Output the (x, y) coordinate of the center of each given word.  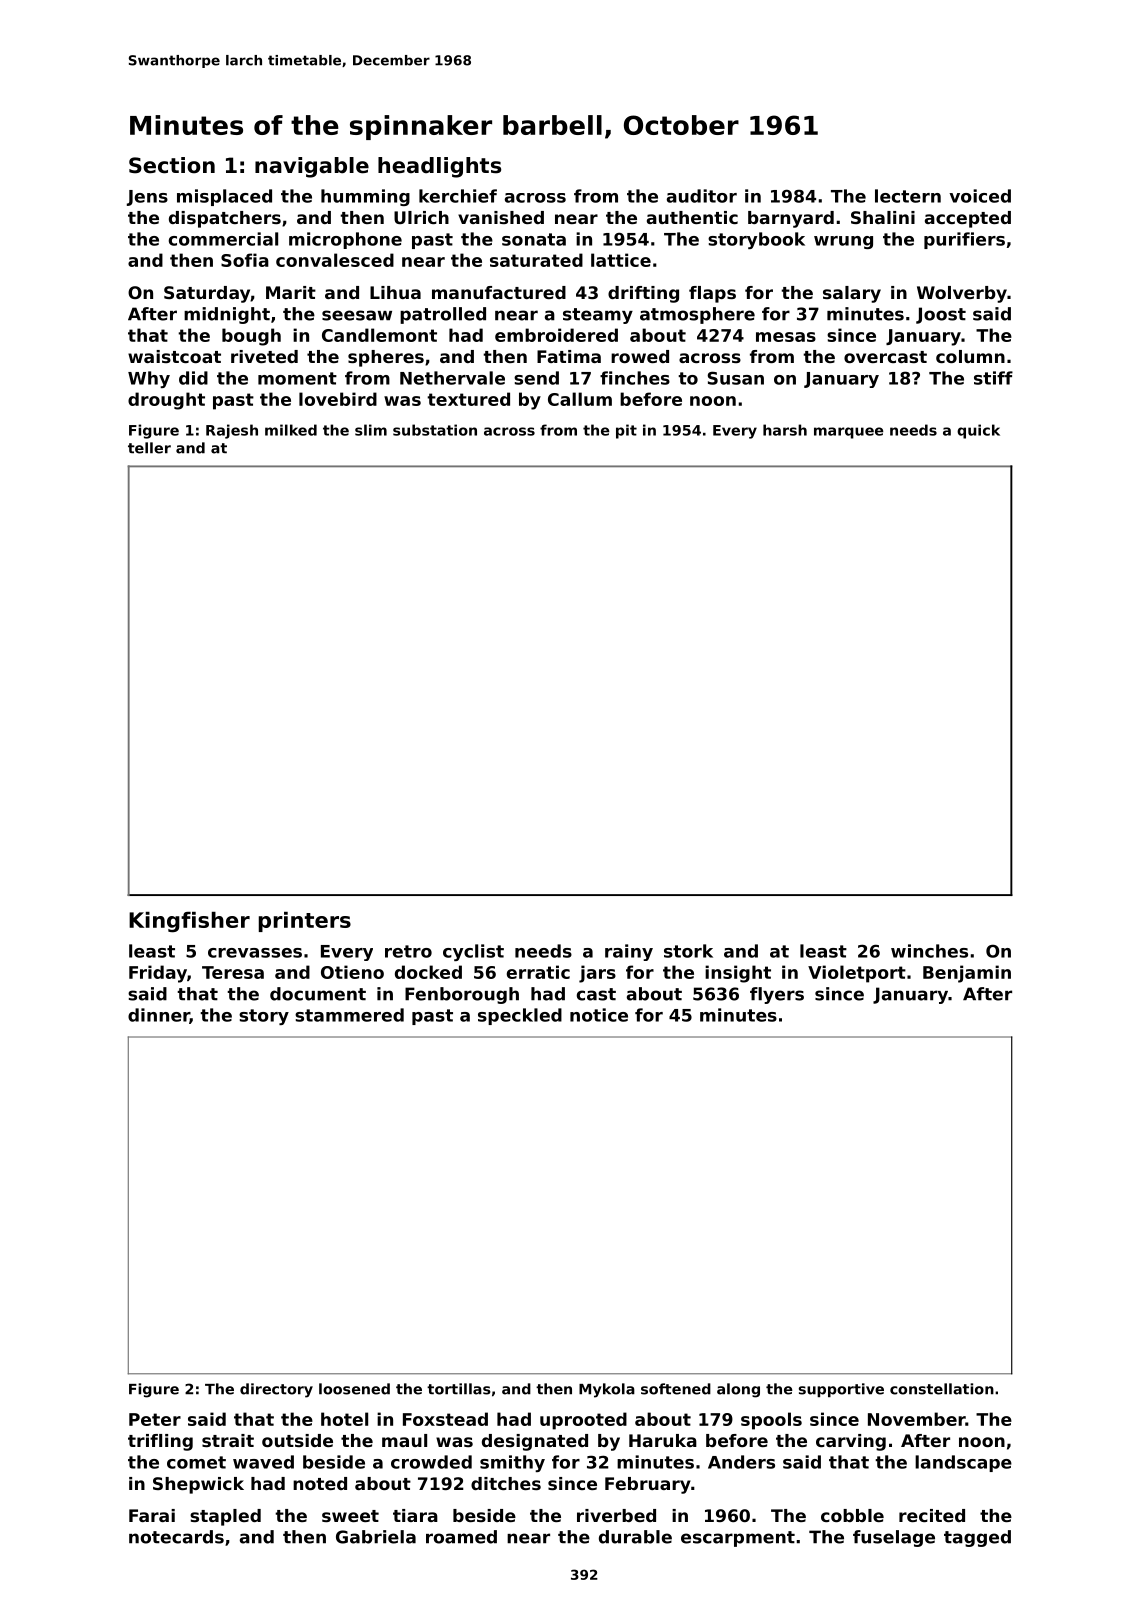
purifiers (964, 240)
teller (149, 448)
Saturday (207, 294)
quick (978, 431)
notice (599, 1015)
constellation (942, 1389)
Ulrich (421, 217)
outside (297, 1440)
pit (626, 431)
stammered (349, 1015)
